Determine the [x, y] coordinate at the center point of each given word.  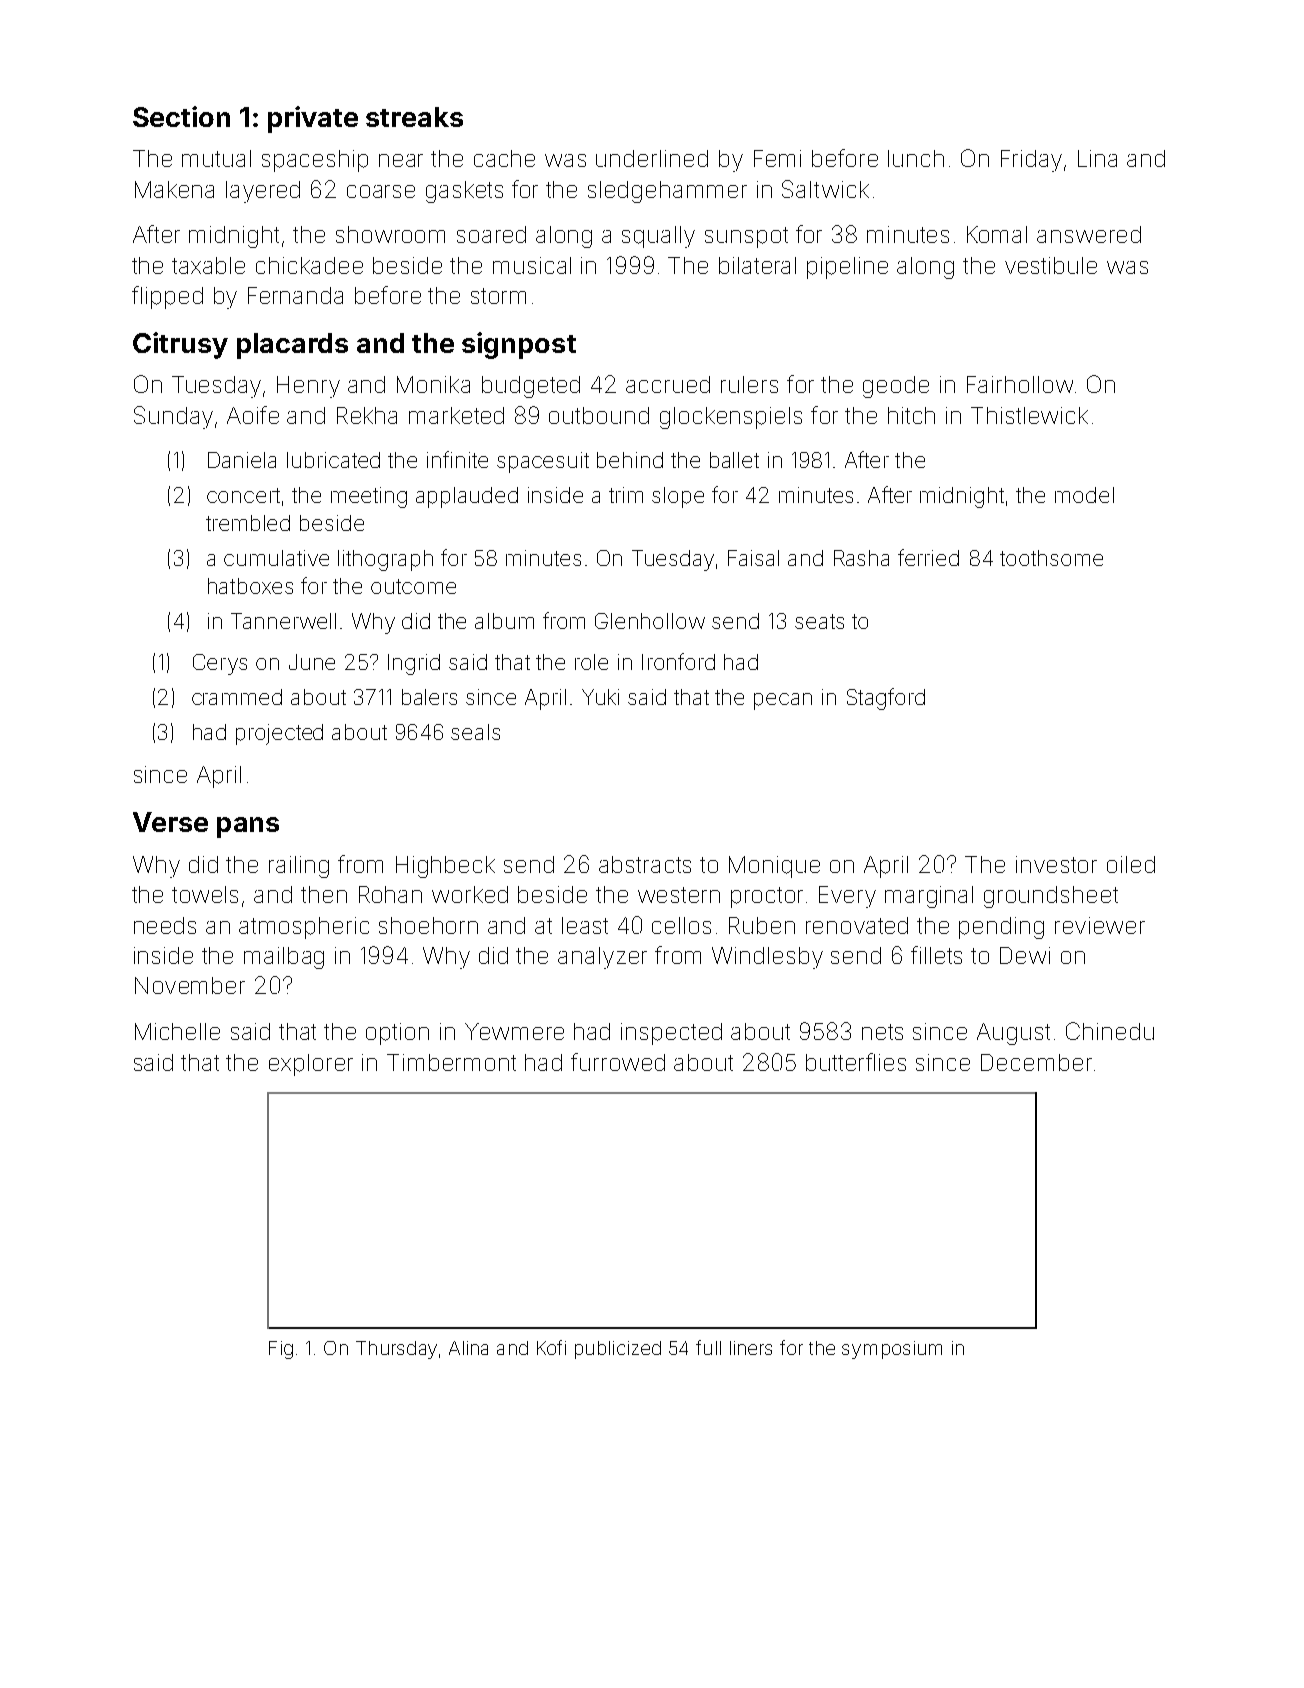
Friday [1031, 161]
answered [1089, 234]
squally [658, 237]
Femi [777, 158]
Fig [281, 1350]
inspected [671, 1034]
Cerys [220, 664]
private [313, 119]
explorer [311, 1065]
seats [819, 621]
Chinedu [1110, 1031]
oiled [1131, 864]
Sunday [173, 417]
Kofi [551, 1347]
